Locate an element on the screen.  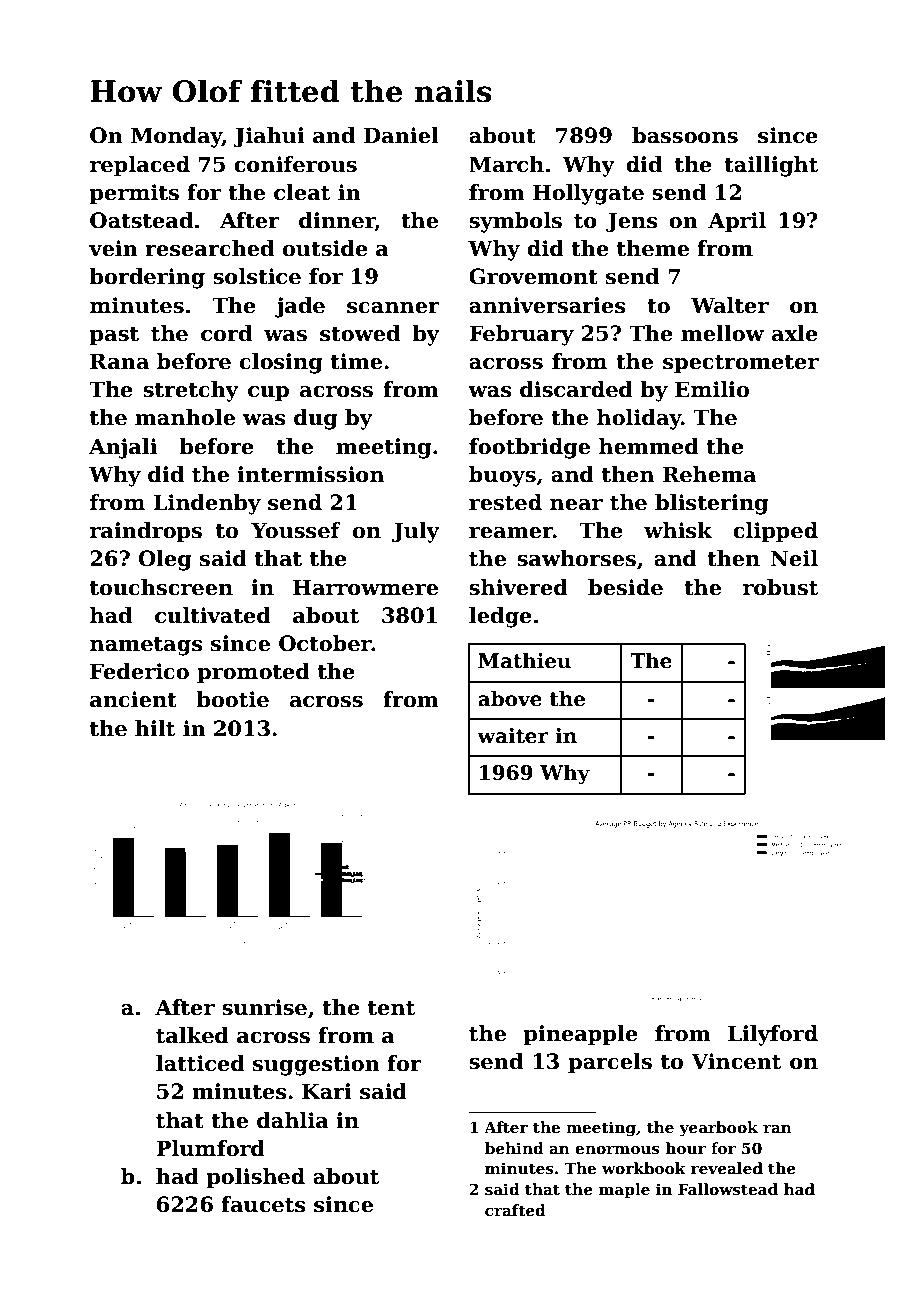
discarded is located at coordinates (576, 389).
